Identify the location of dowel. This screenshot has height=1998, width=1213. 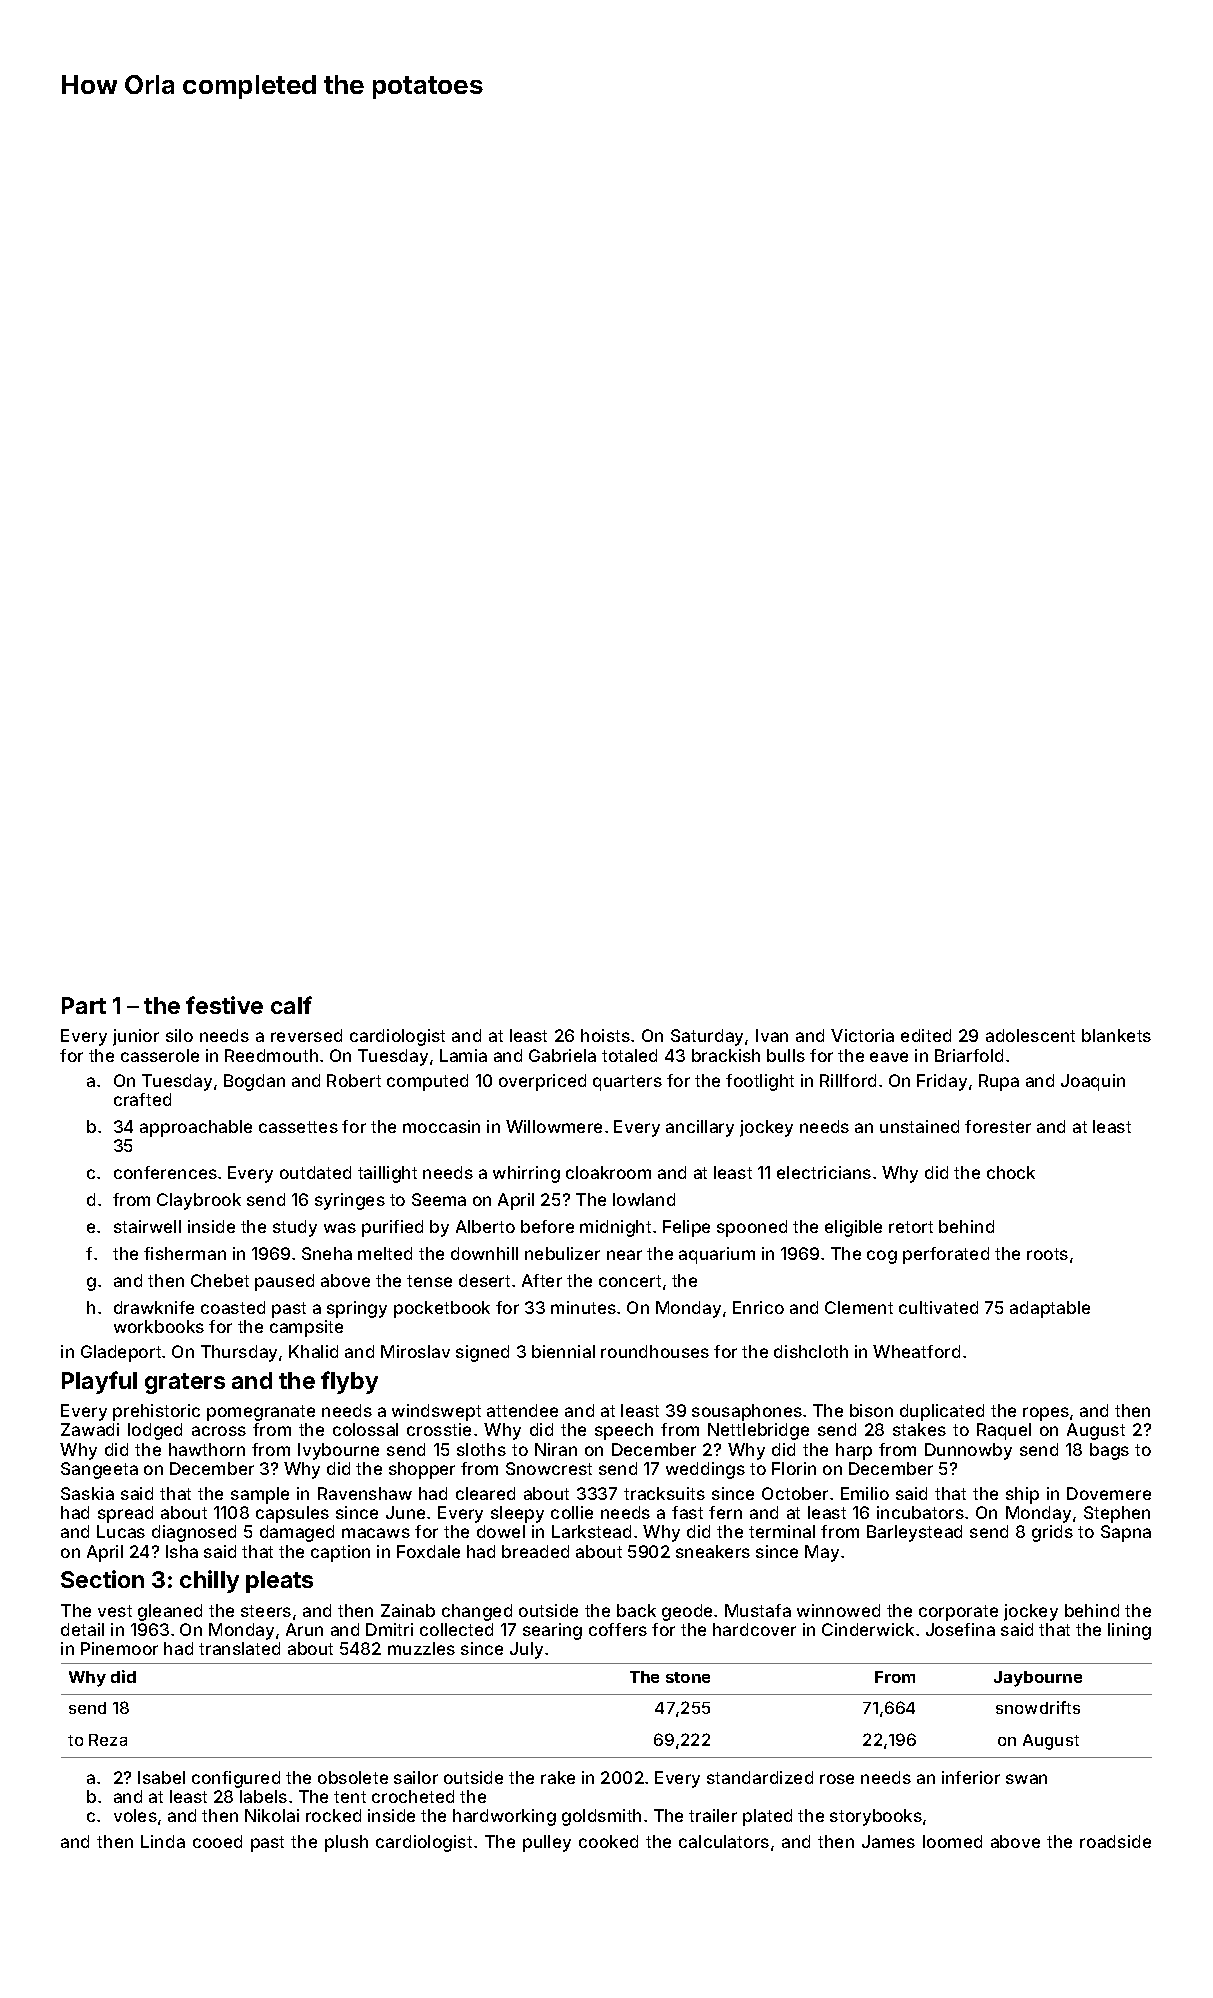
(501, 1531).
